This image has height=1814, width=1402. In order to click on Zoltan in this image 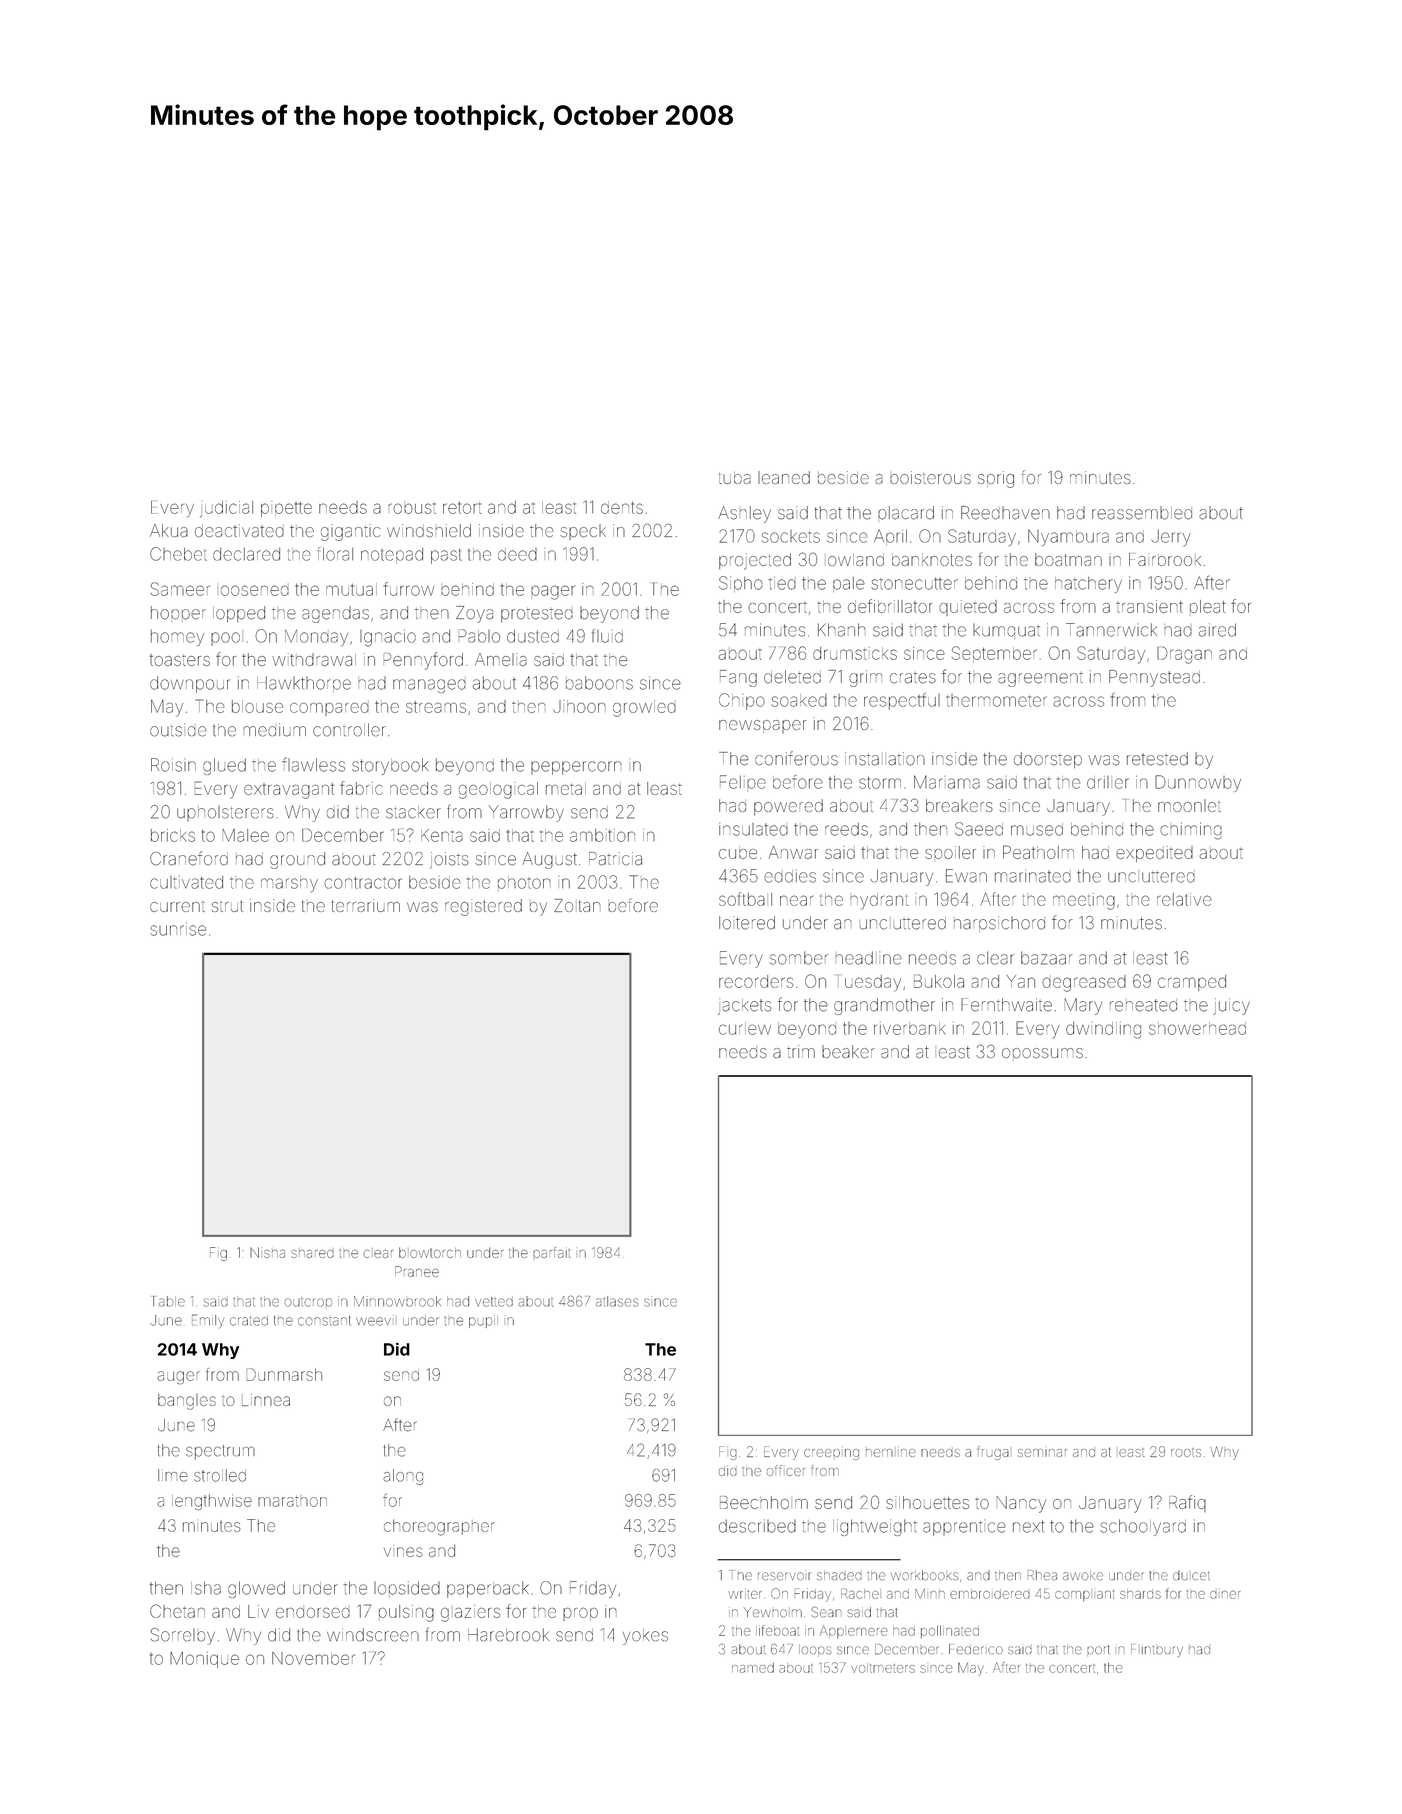, I will do `click(577, 905)`.
